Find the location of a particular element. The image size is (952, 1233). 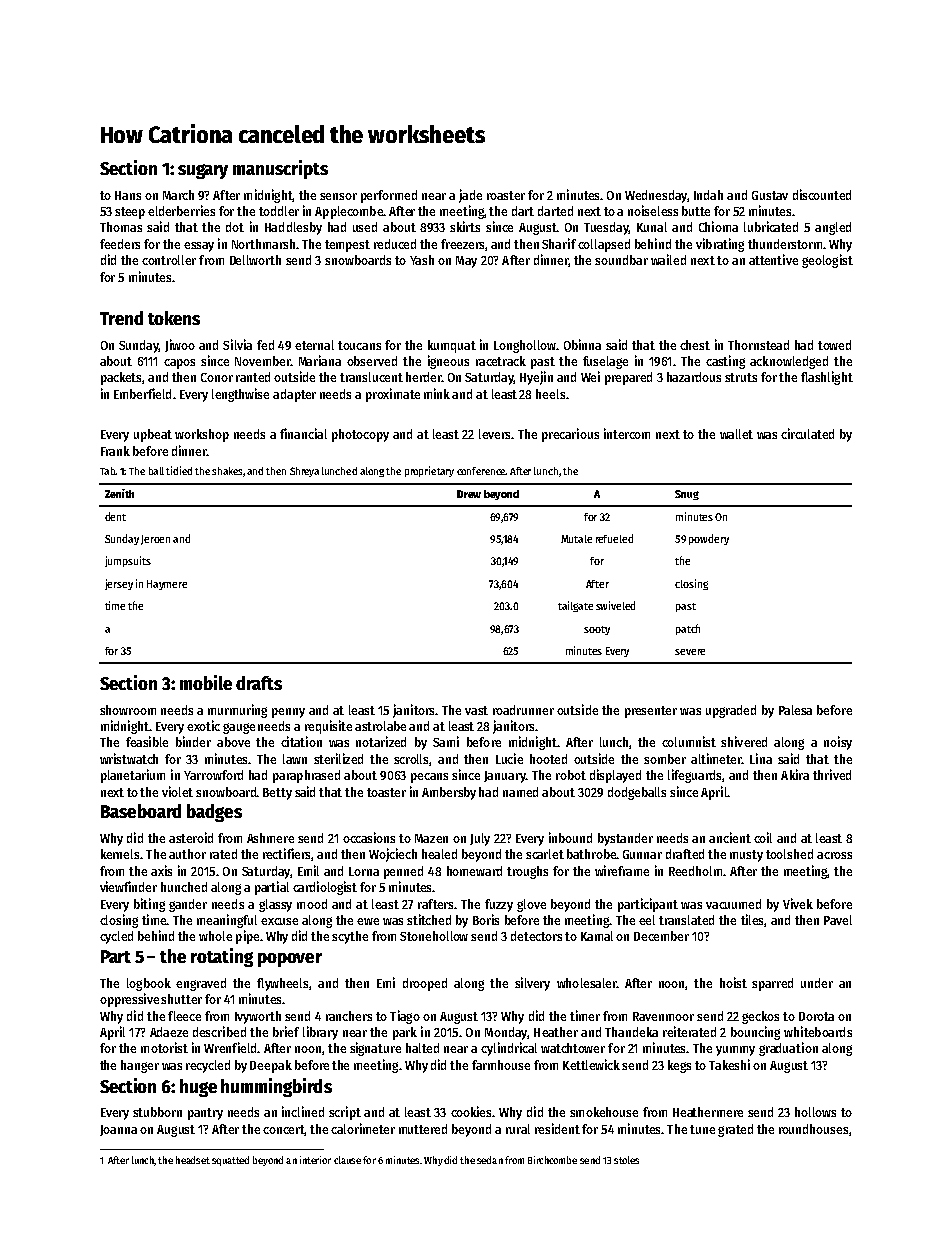

Pavel is located at coordinates (838, 920).
